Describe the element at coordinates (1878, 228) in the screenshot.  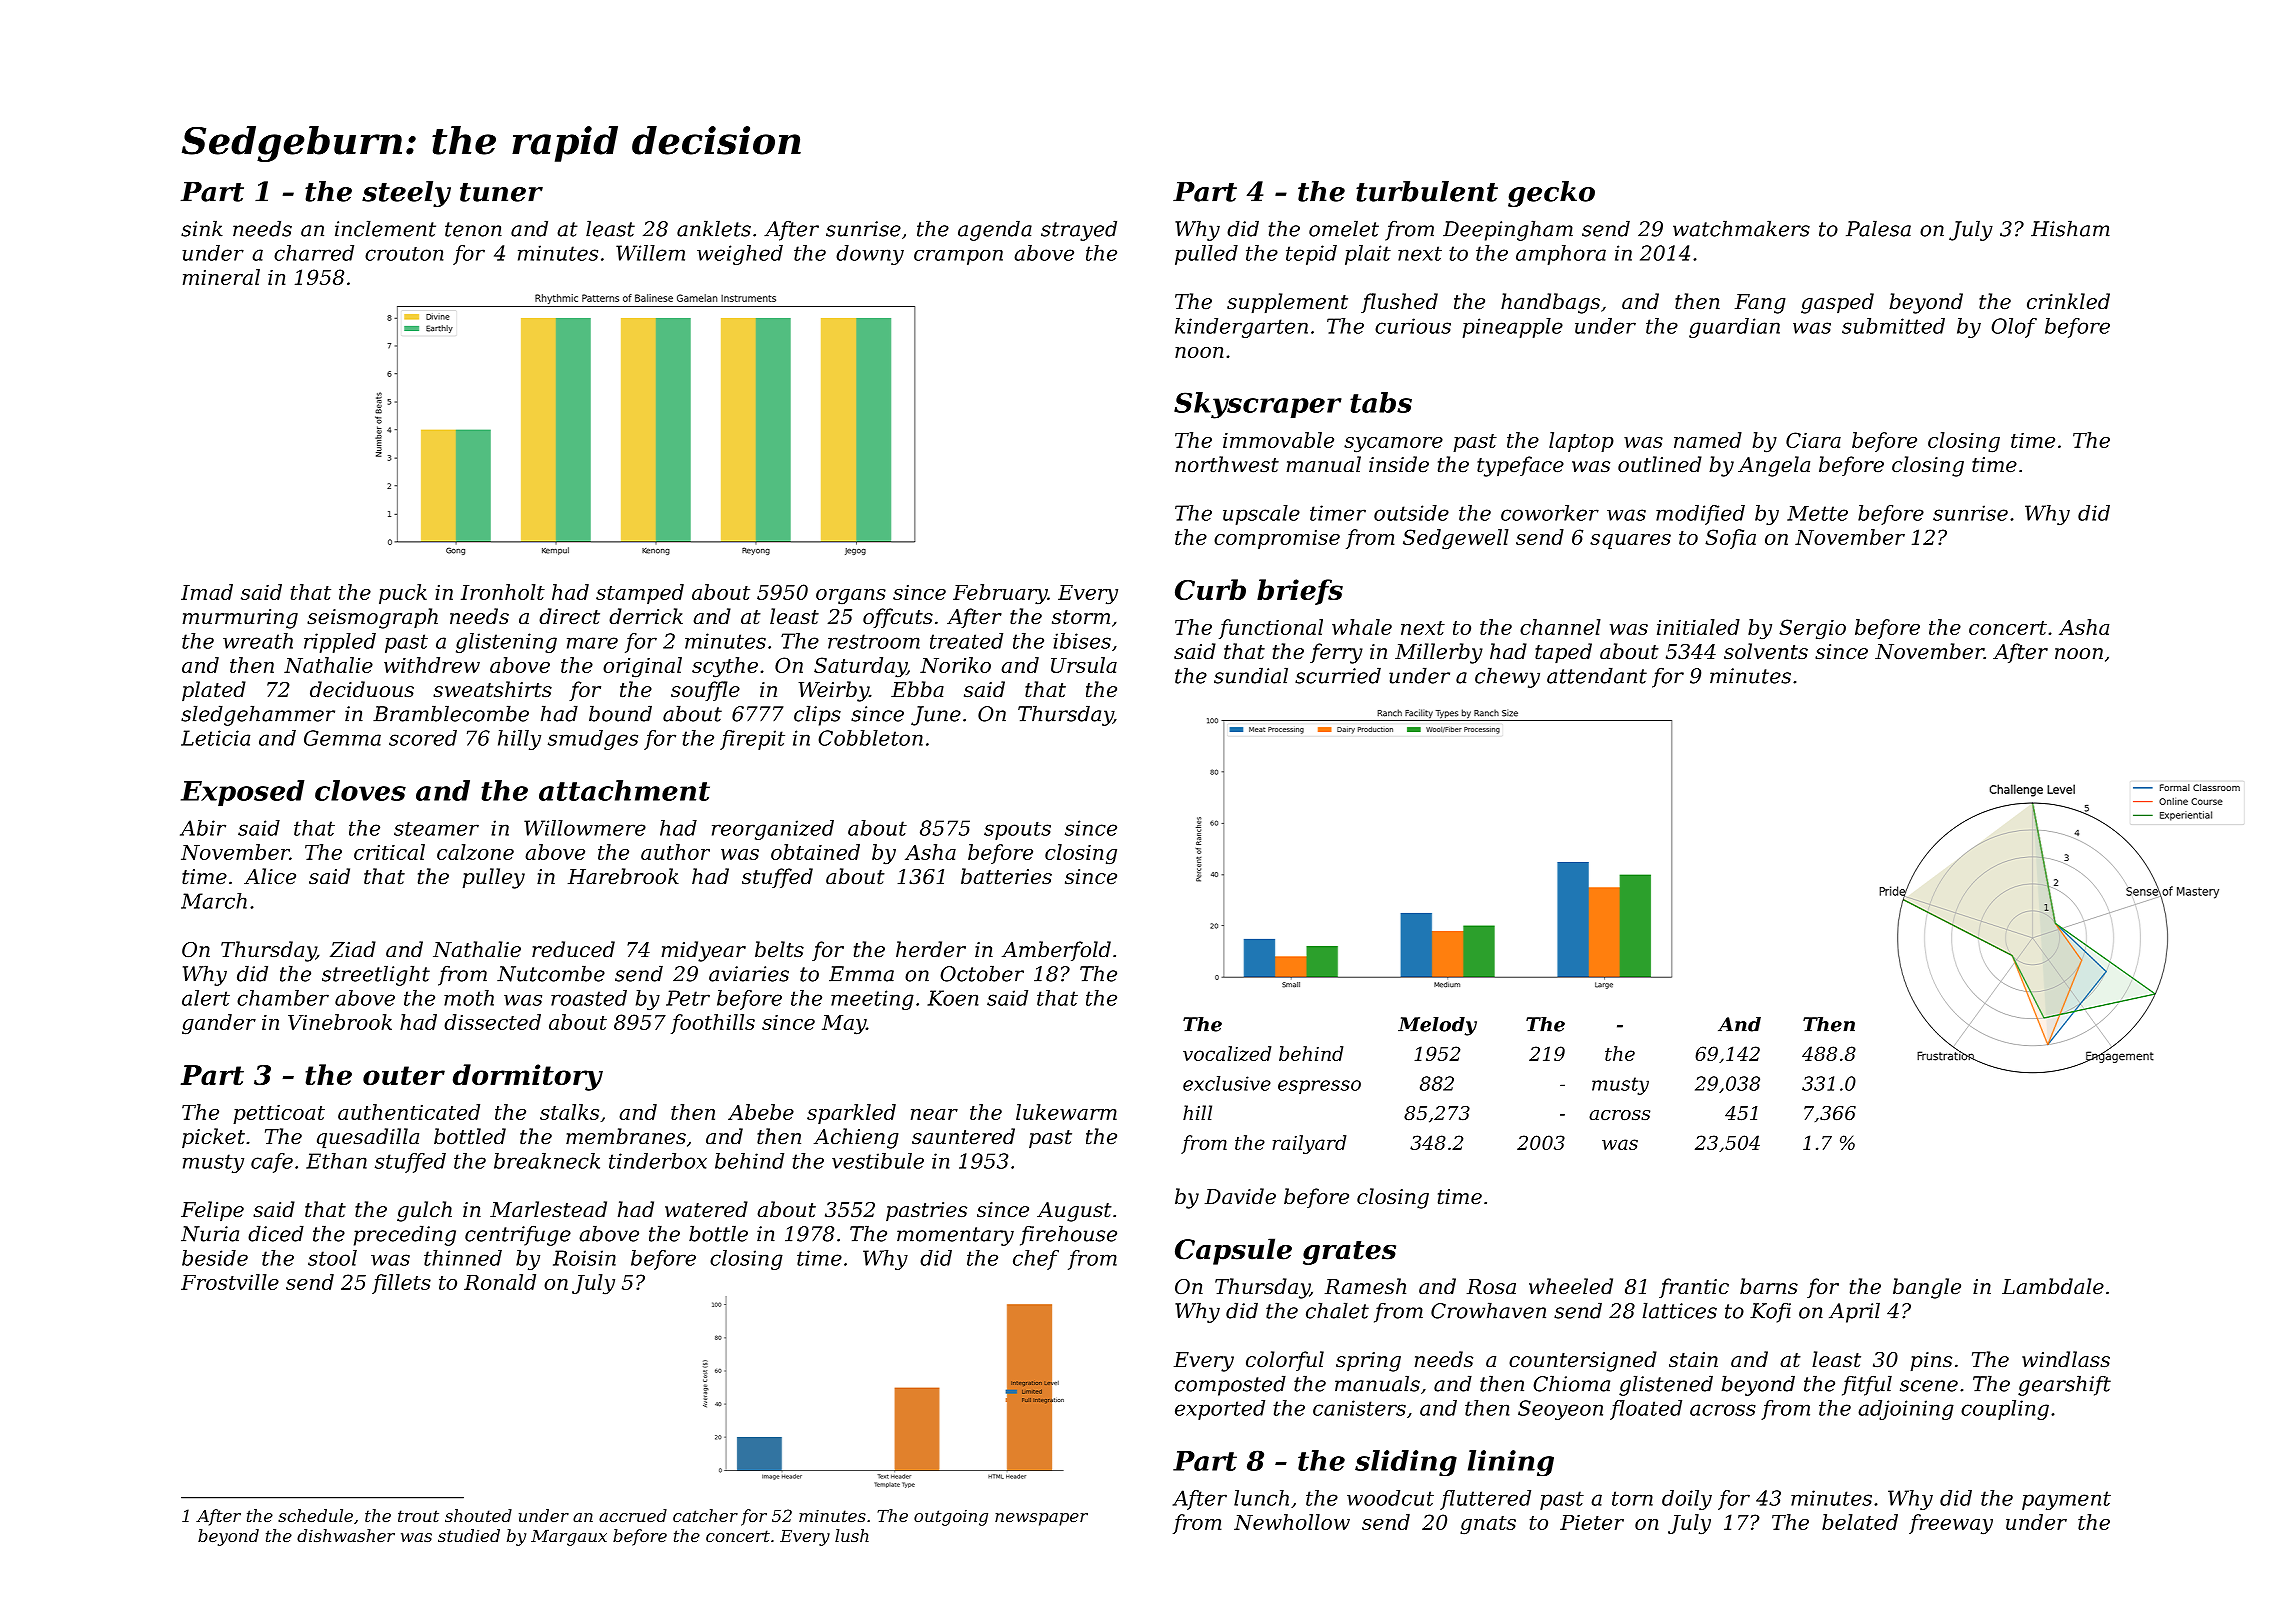
I see `Palesa` at that location.
